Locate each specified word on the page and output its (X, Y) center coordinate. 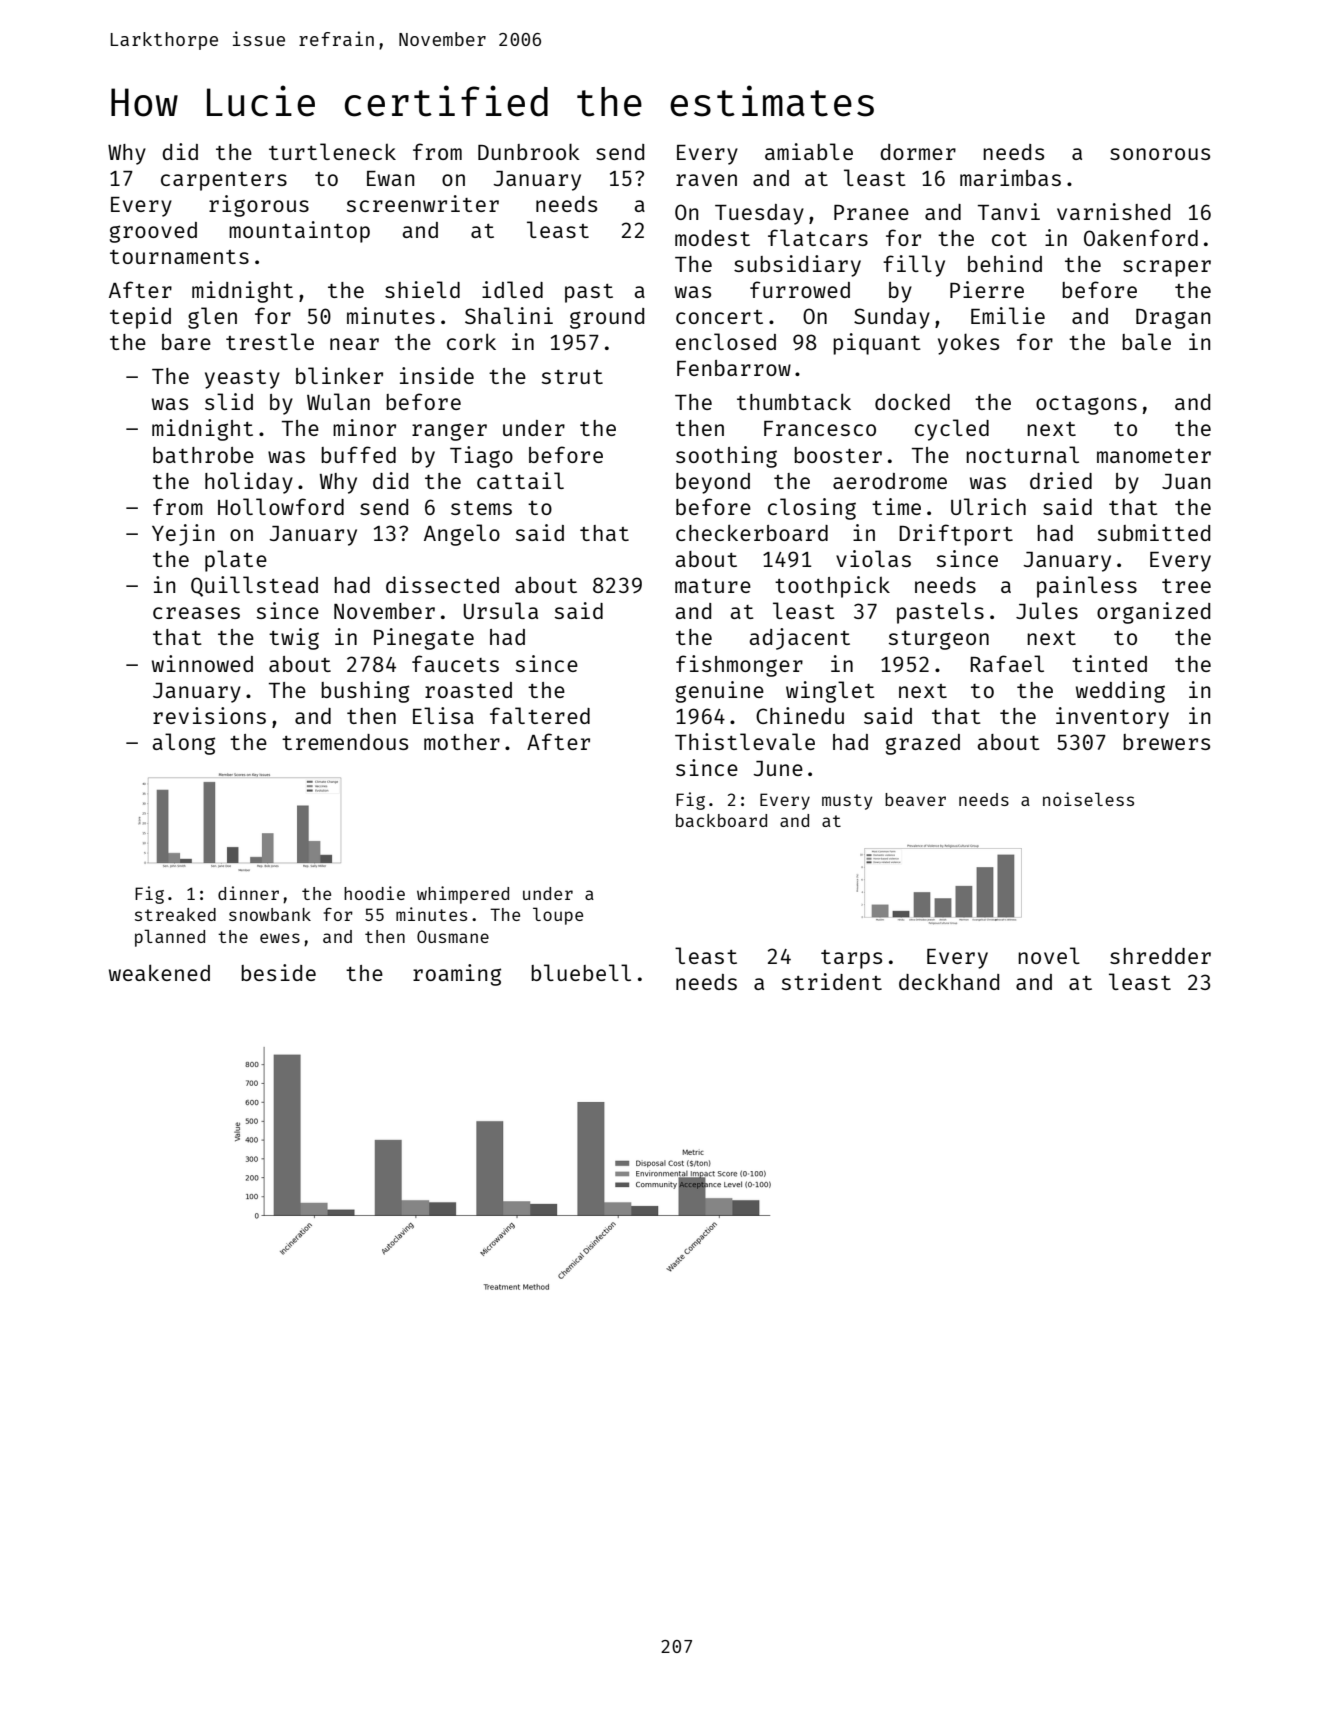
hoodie (374, 893)
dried (1061, 480)
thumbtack (794, 401)
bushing (365, 692)
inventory (1112, 718)
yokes (968, 344)
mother (462, 742)
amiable (809, 151)
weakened (159, 972)
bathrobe (203, 455)
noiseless (1088, 799)
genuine (720, 692)
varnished (1113, 211)
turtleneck (332, 151)
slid (229, 401)
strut (572, 377)
